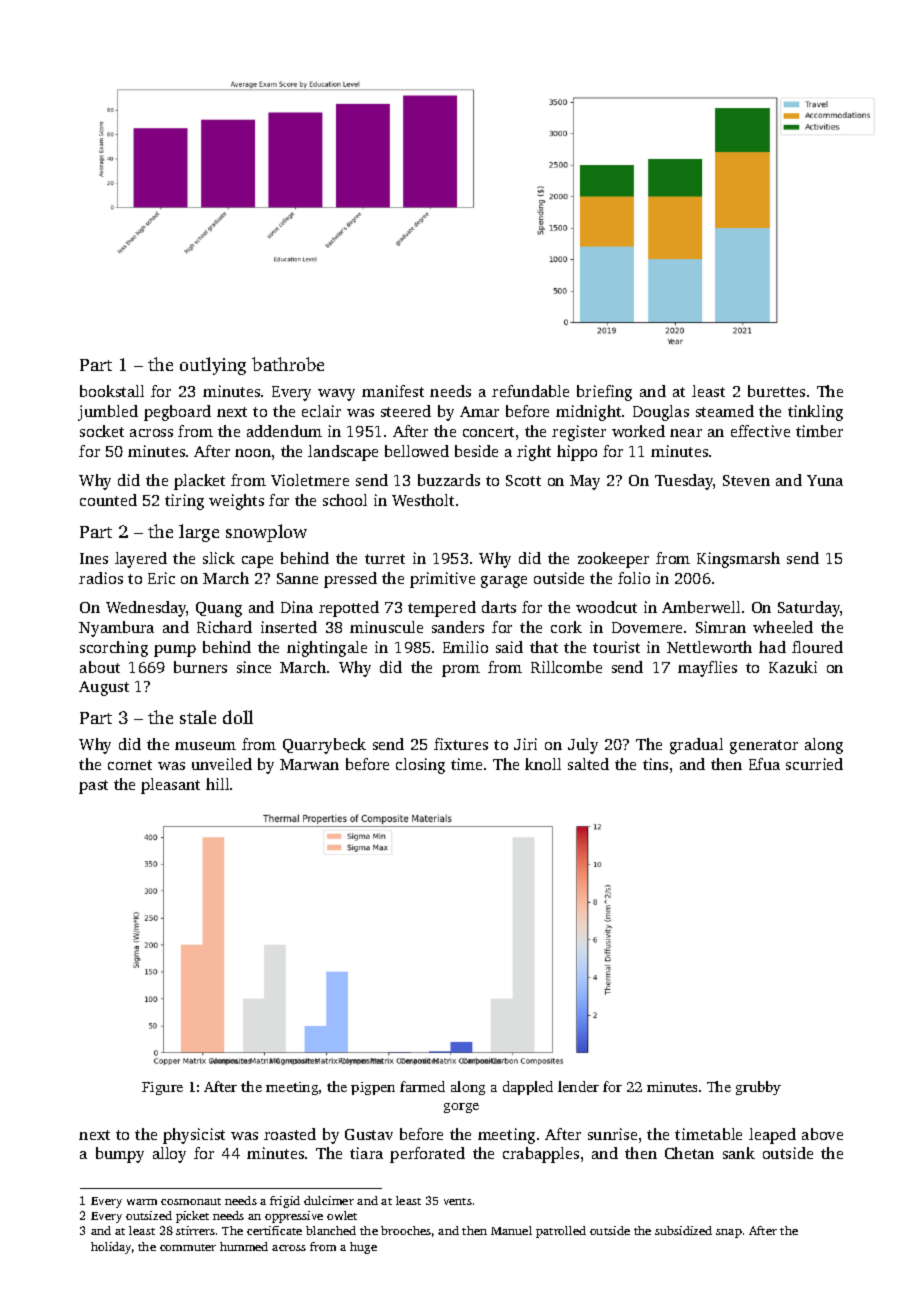 The height and width of the screenshot is (1308, 924). Describe the element at coordinates (327, 649) in the screenshot. I see `nightingale` at that location.
